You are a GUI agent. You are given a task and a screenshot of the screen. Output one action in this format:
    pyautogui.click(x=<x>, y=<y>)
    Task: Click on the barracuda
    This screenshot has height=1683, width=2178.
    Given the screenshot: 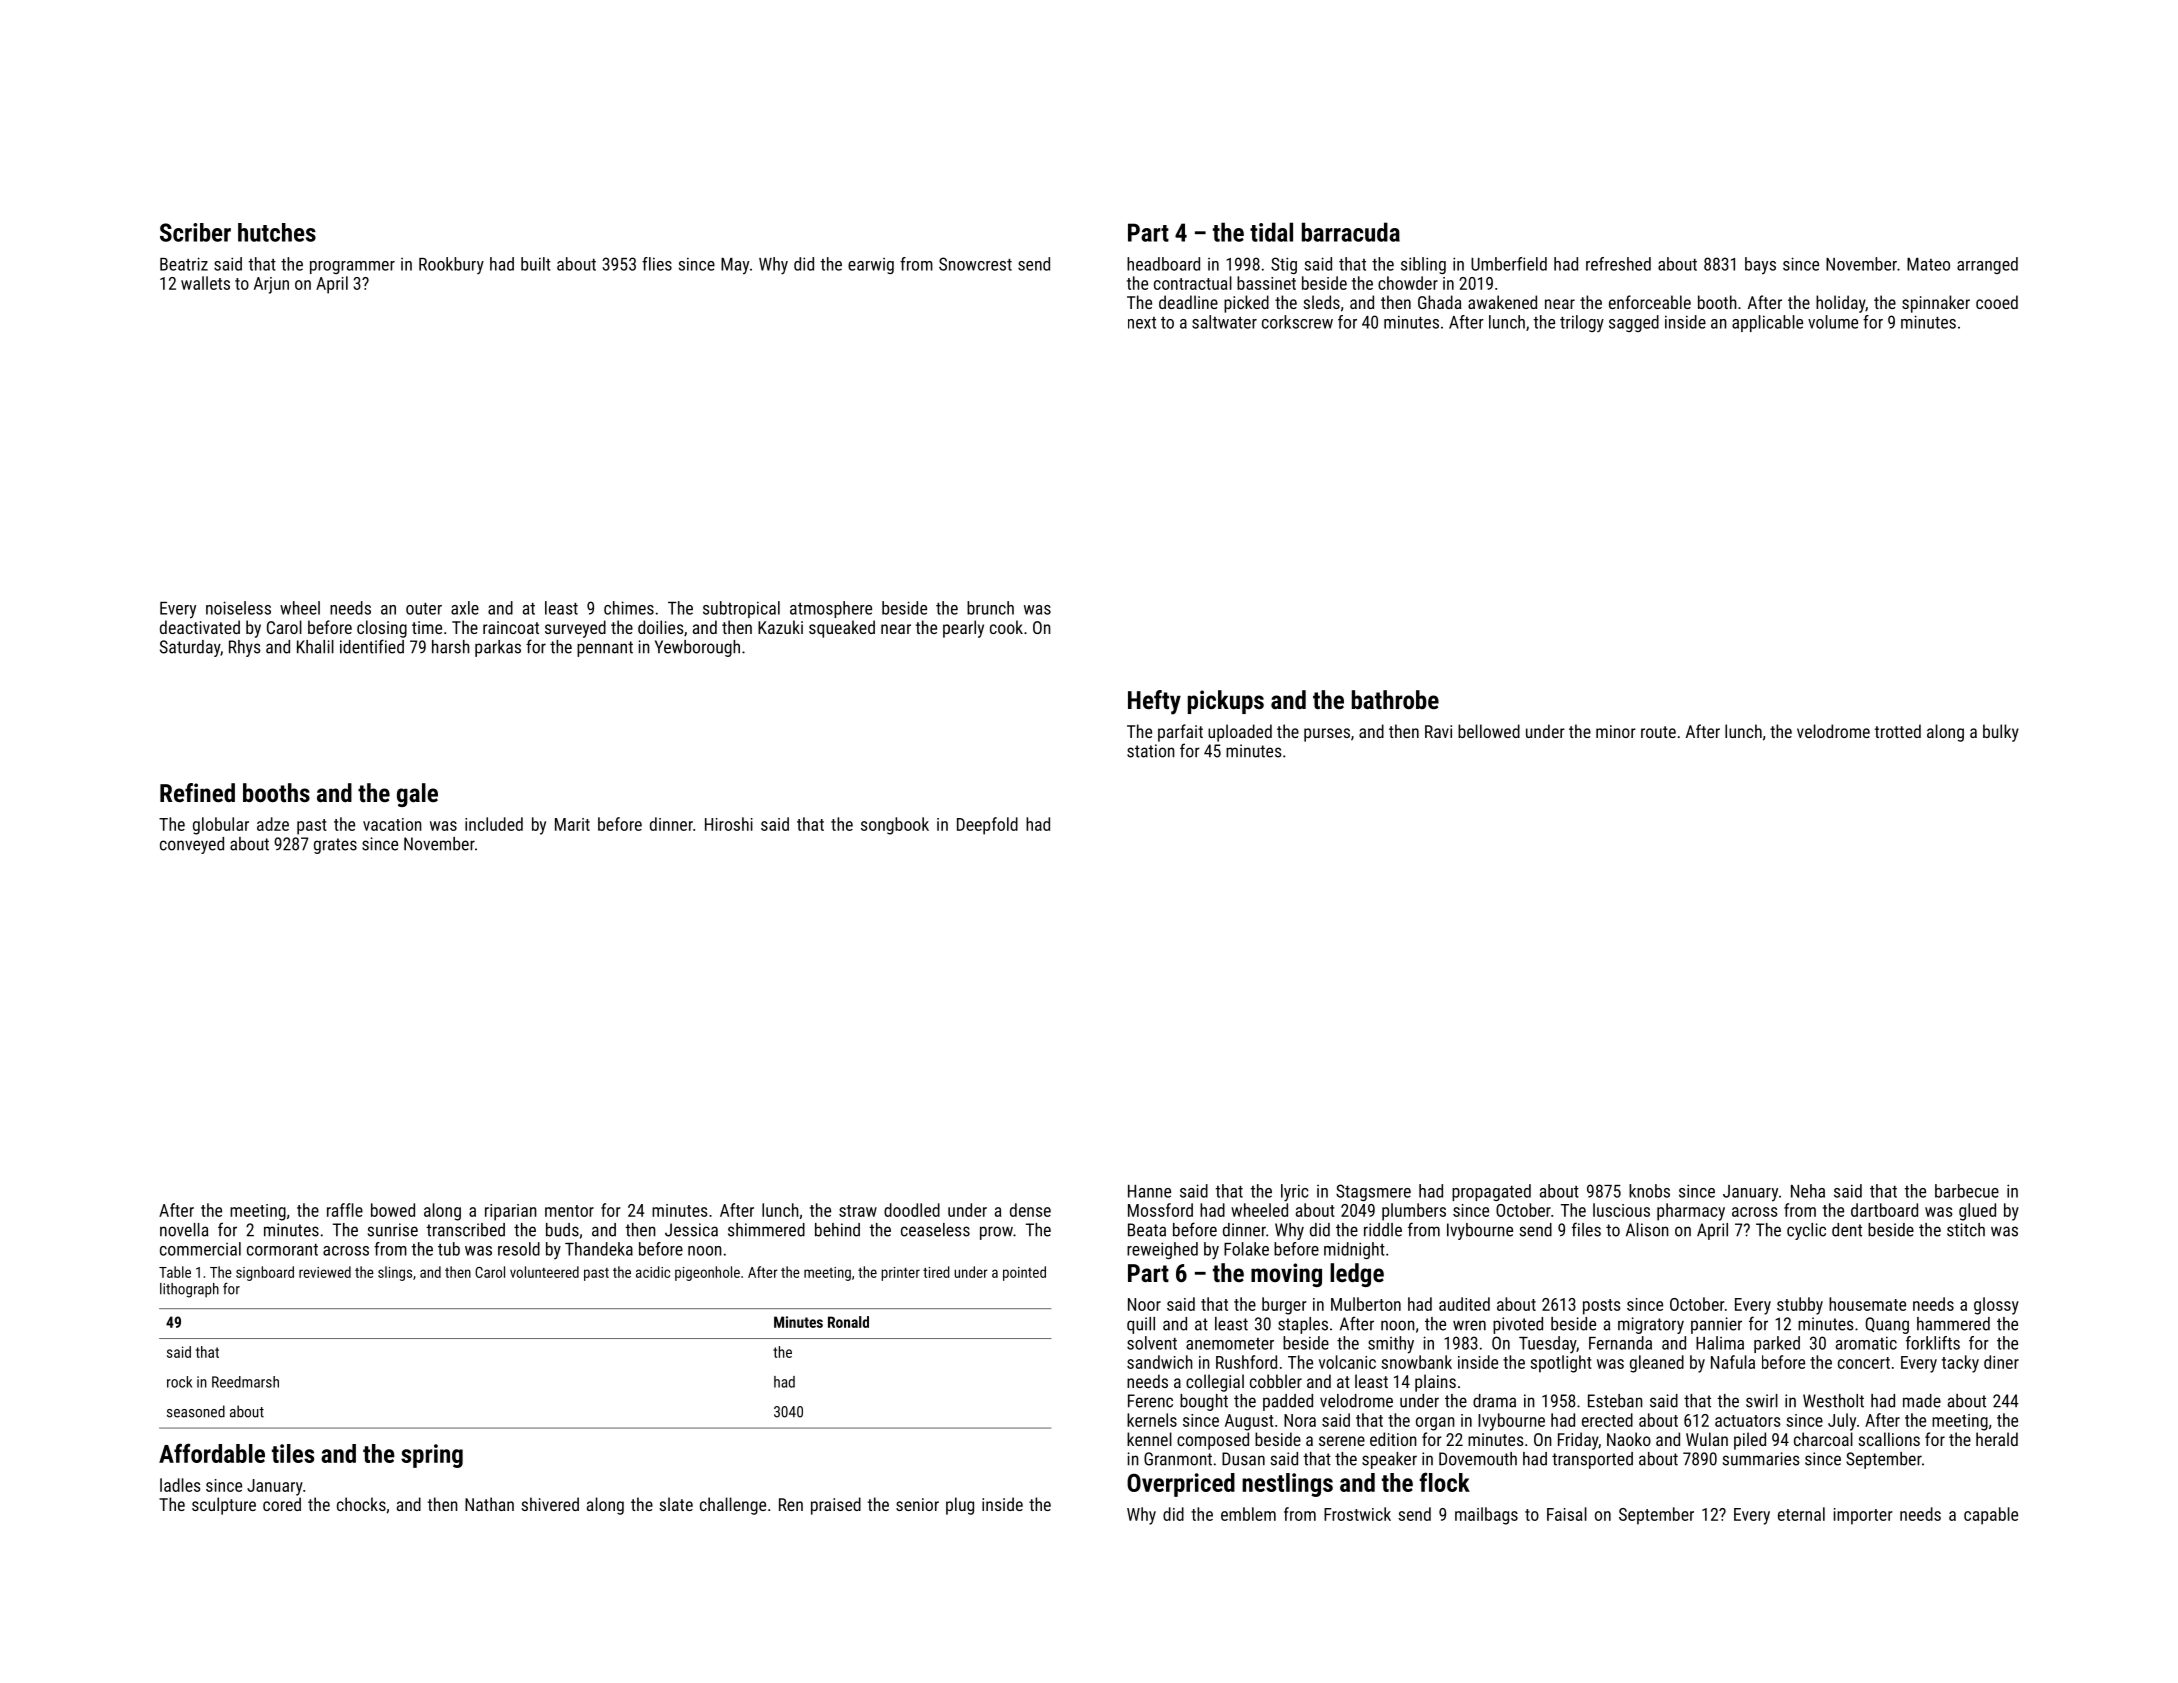 What is the action you would take?
    pyautogui.click(x=1351, y=232)
